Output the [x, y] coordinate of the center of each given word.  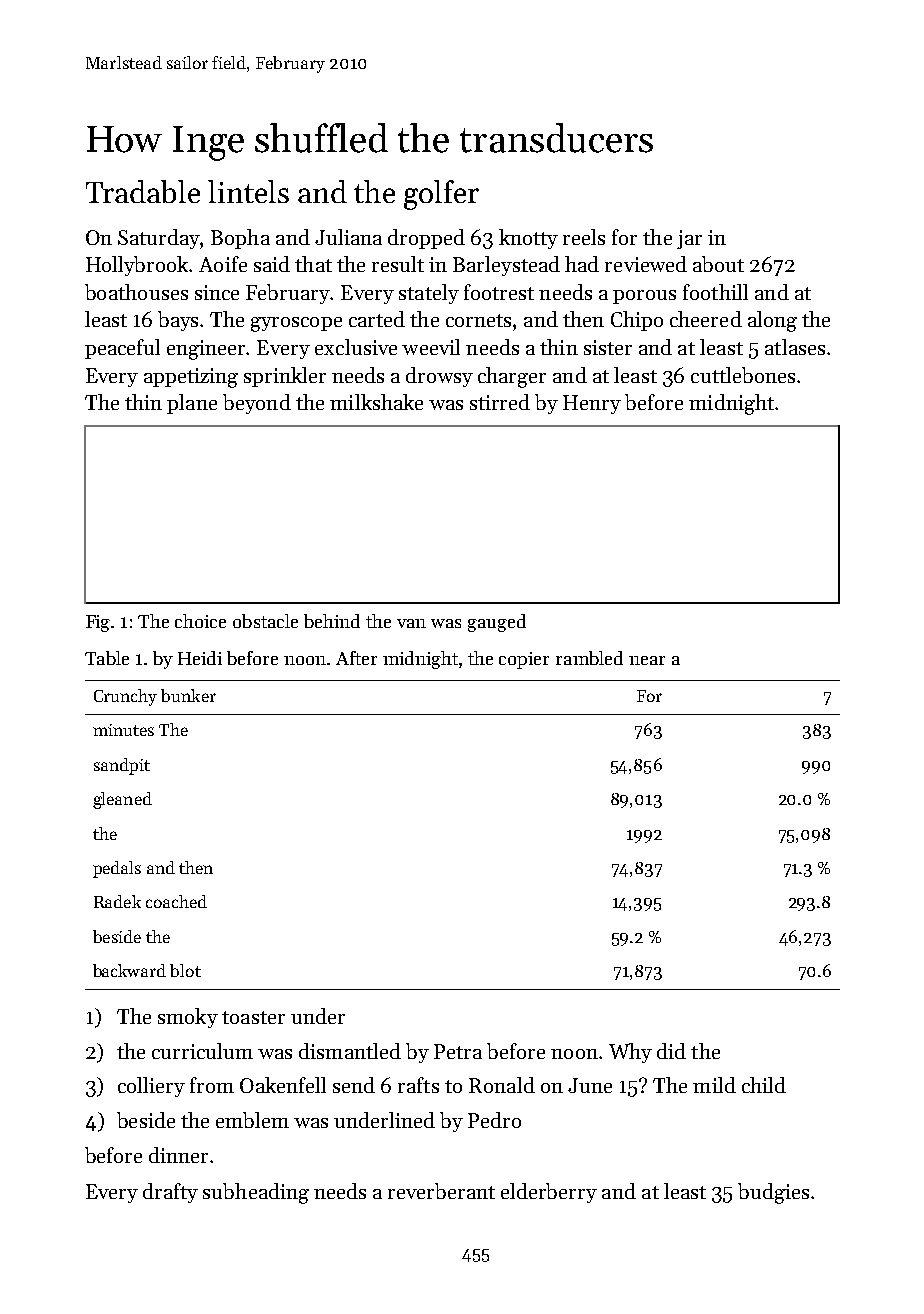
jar [689, 239]
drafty [170, 1193]
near [647, 660]
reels [584, 237]
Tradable [143, 191]
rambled [589, 658]
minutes [123, 730]
